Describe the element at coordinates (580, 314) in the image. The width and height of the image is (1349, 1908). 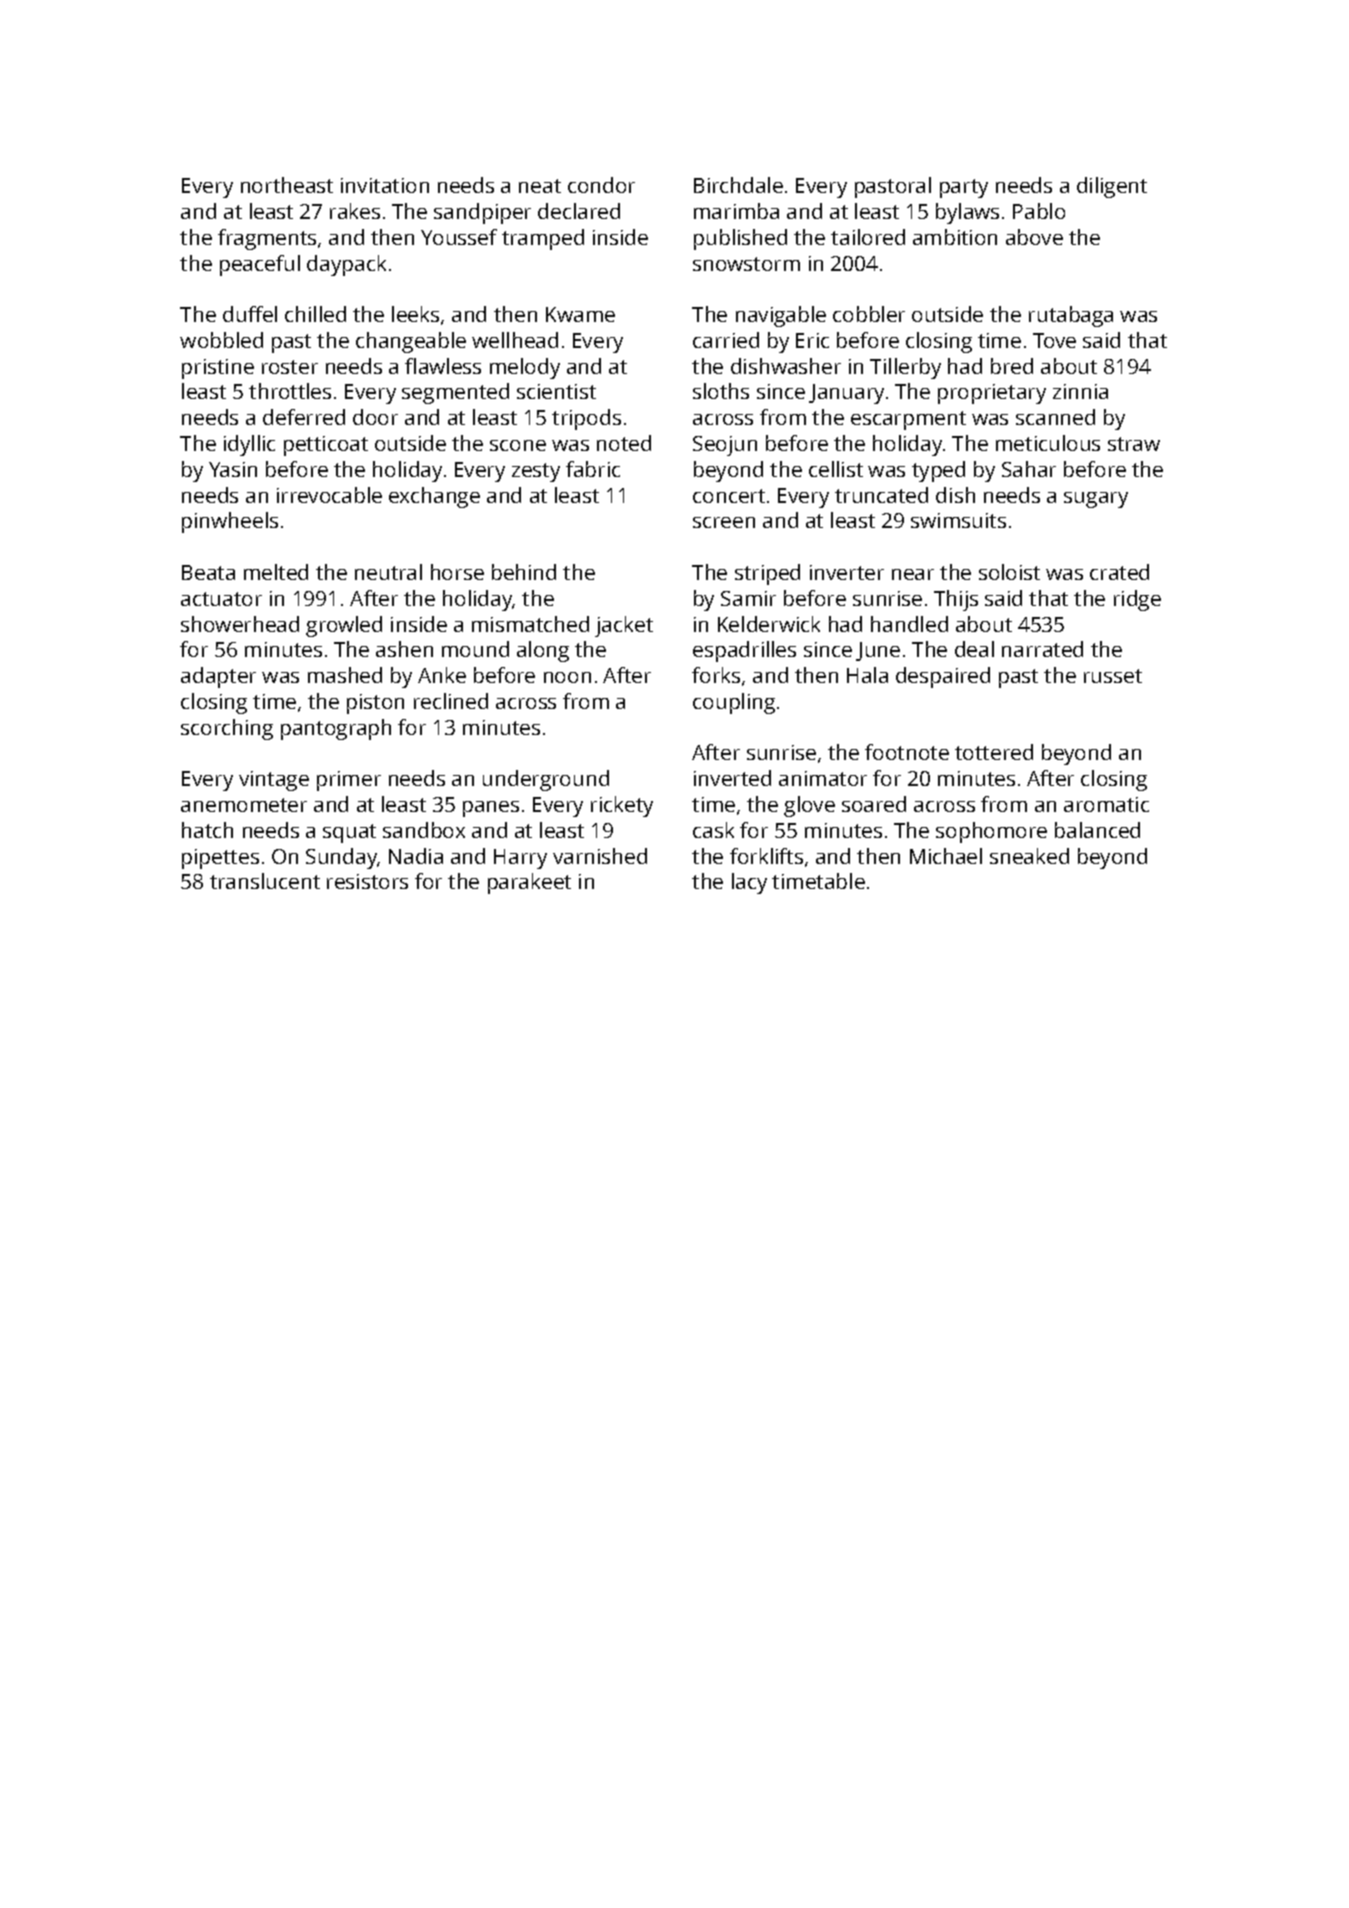
I see `Kwame` at that location.
